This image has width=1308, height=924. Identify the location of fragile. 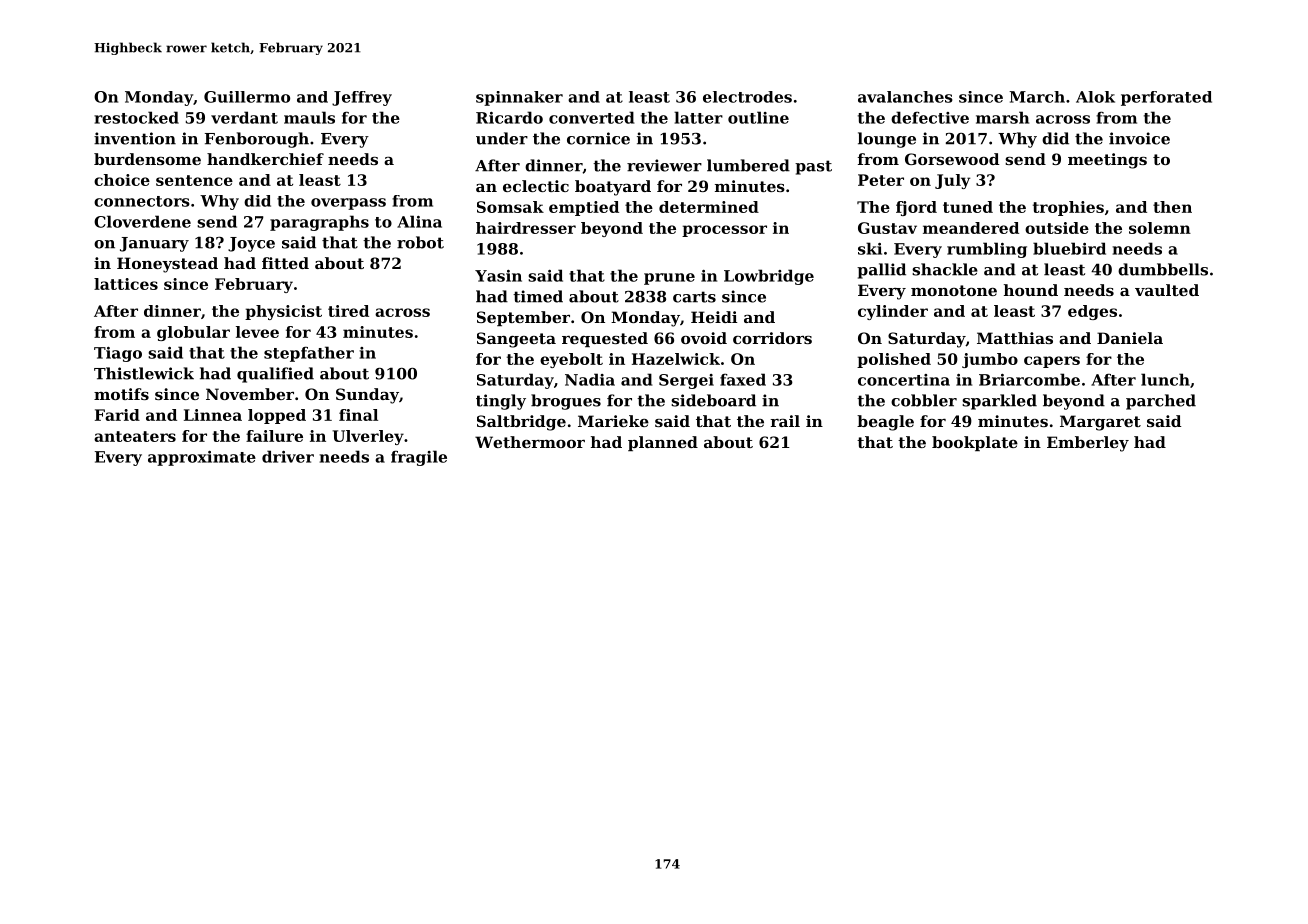
(419, 458).
